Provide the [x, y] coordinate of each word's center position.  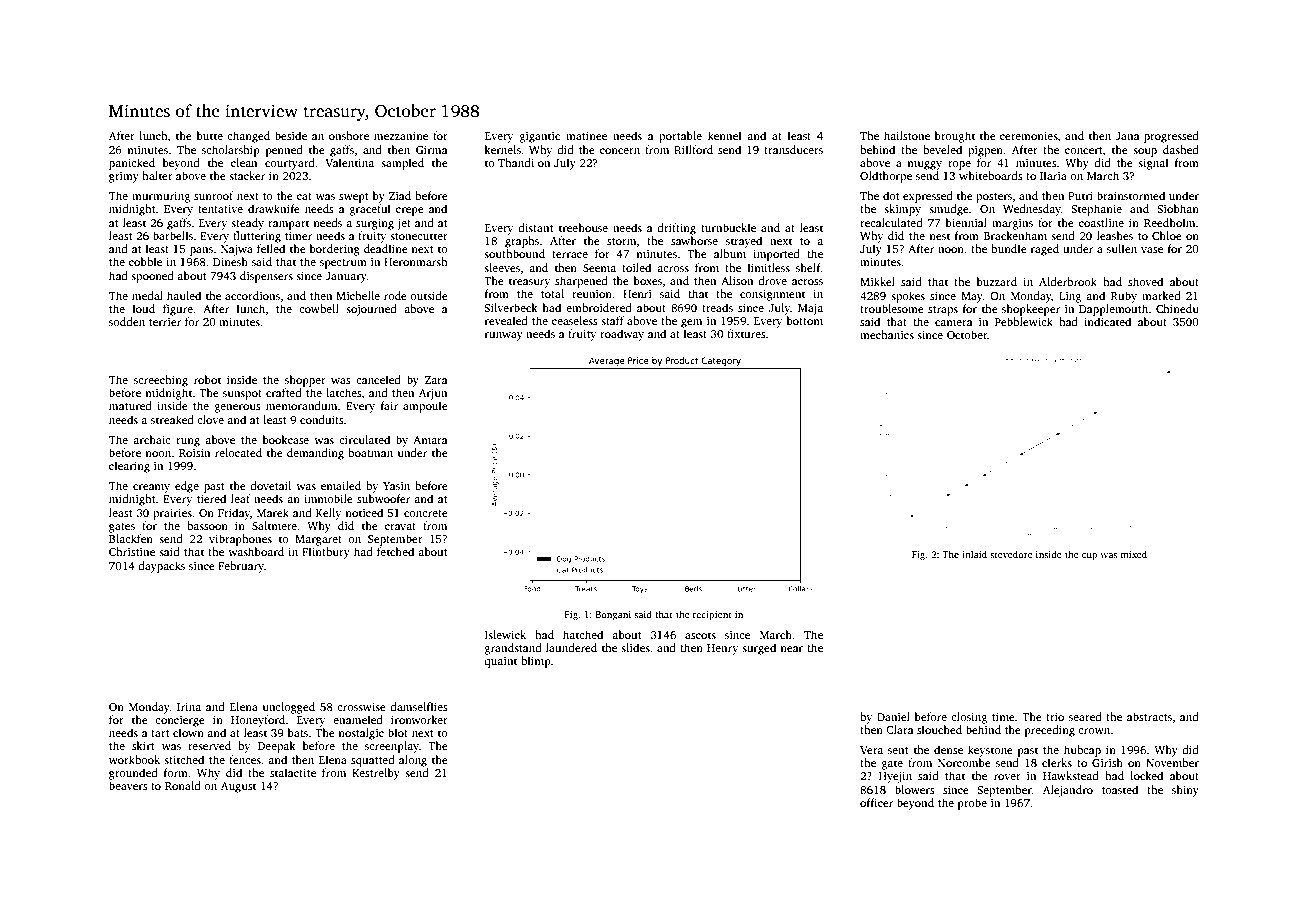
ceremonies [1029, 136]
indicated [1107, 321]
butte [210, 135]
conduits [322, 419]
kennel [725, 135]
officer [876, 802]
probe [972, 804]
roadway [622, 335]
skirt [143, 745]
